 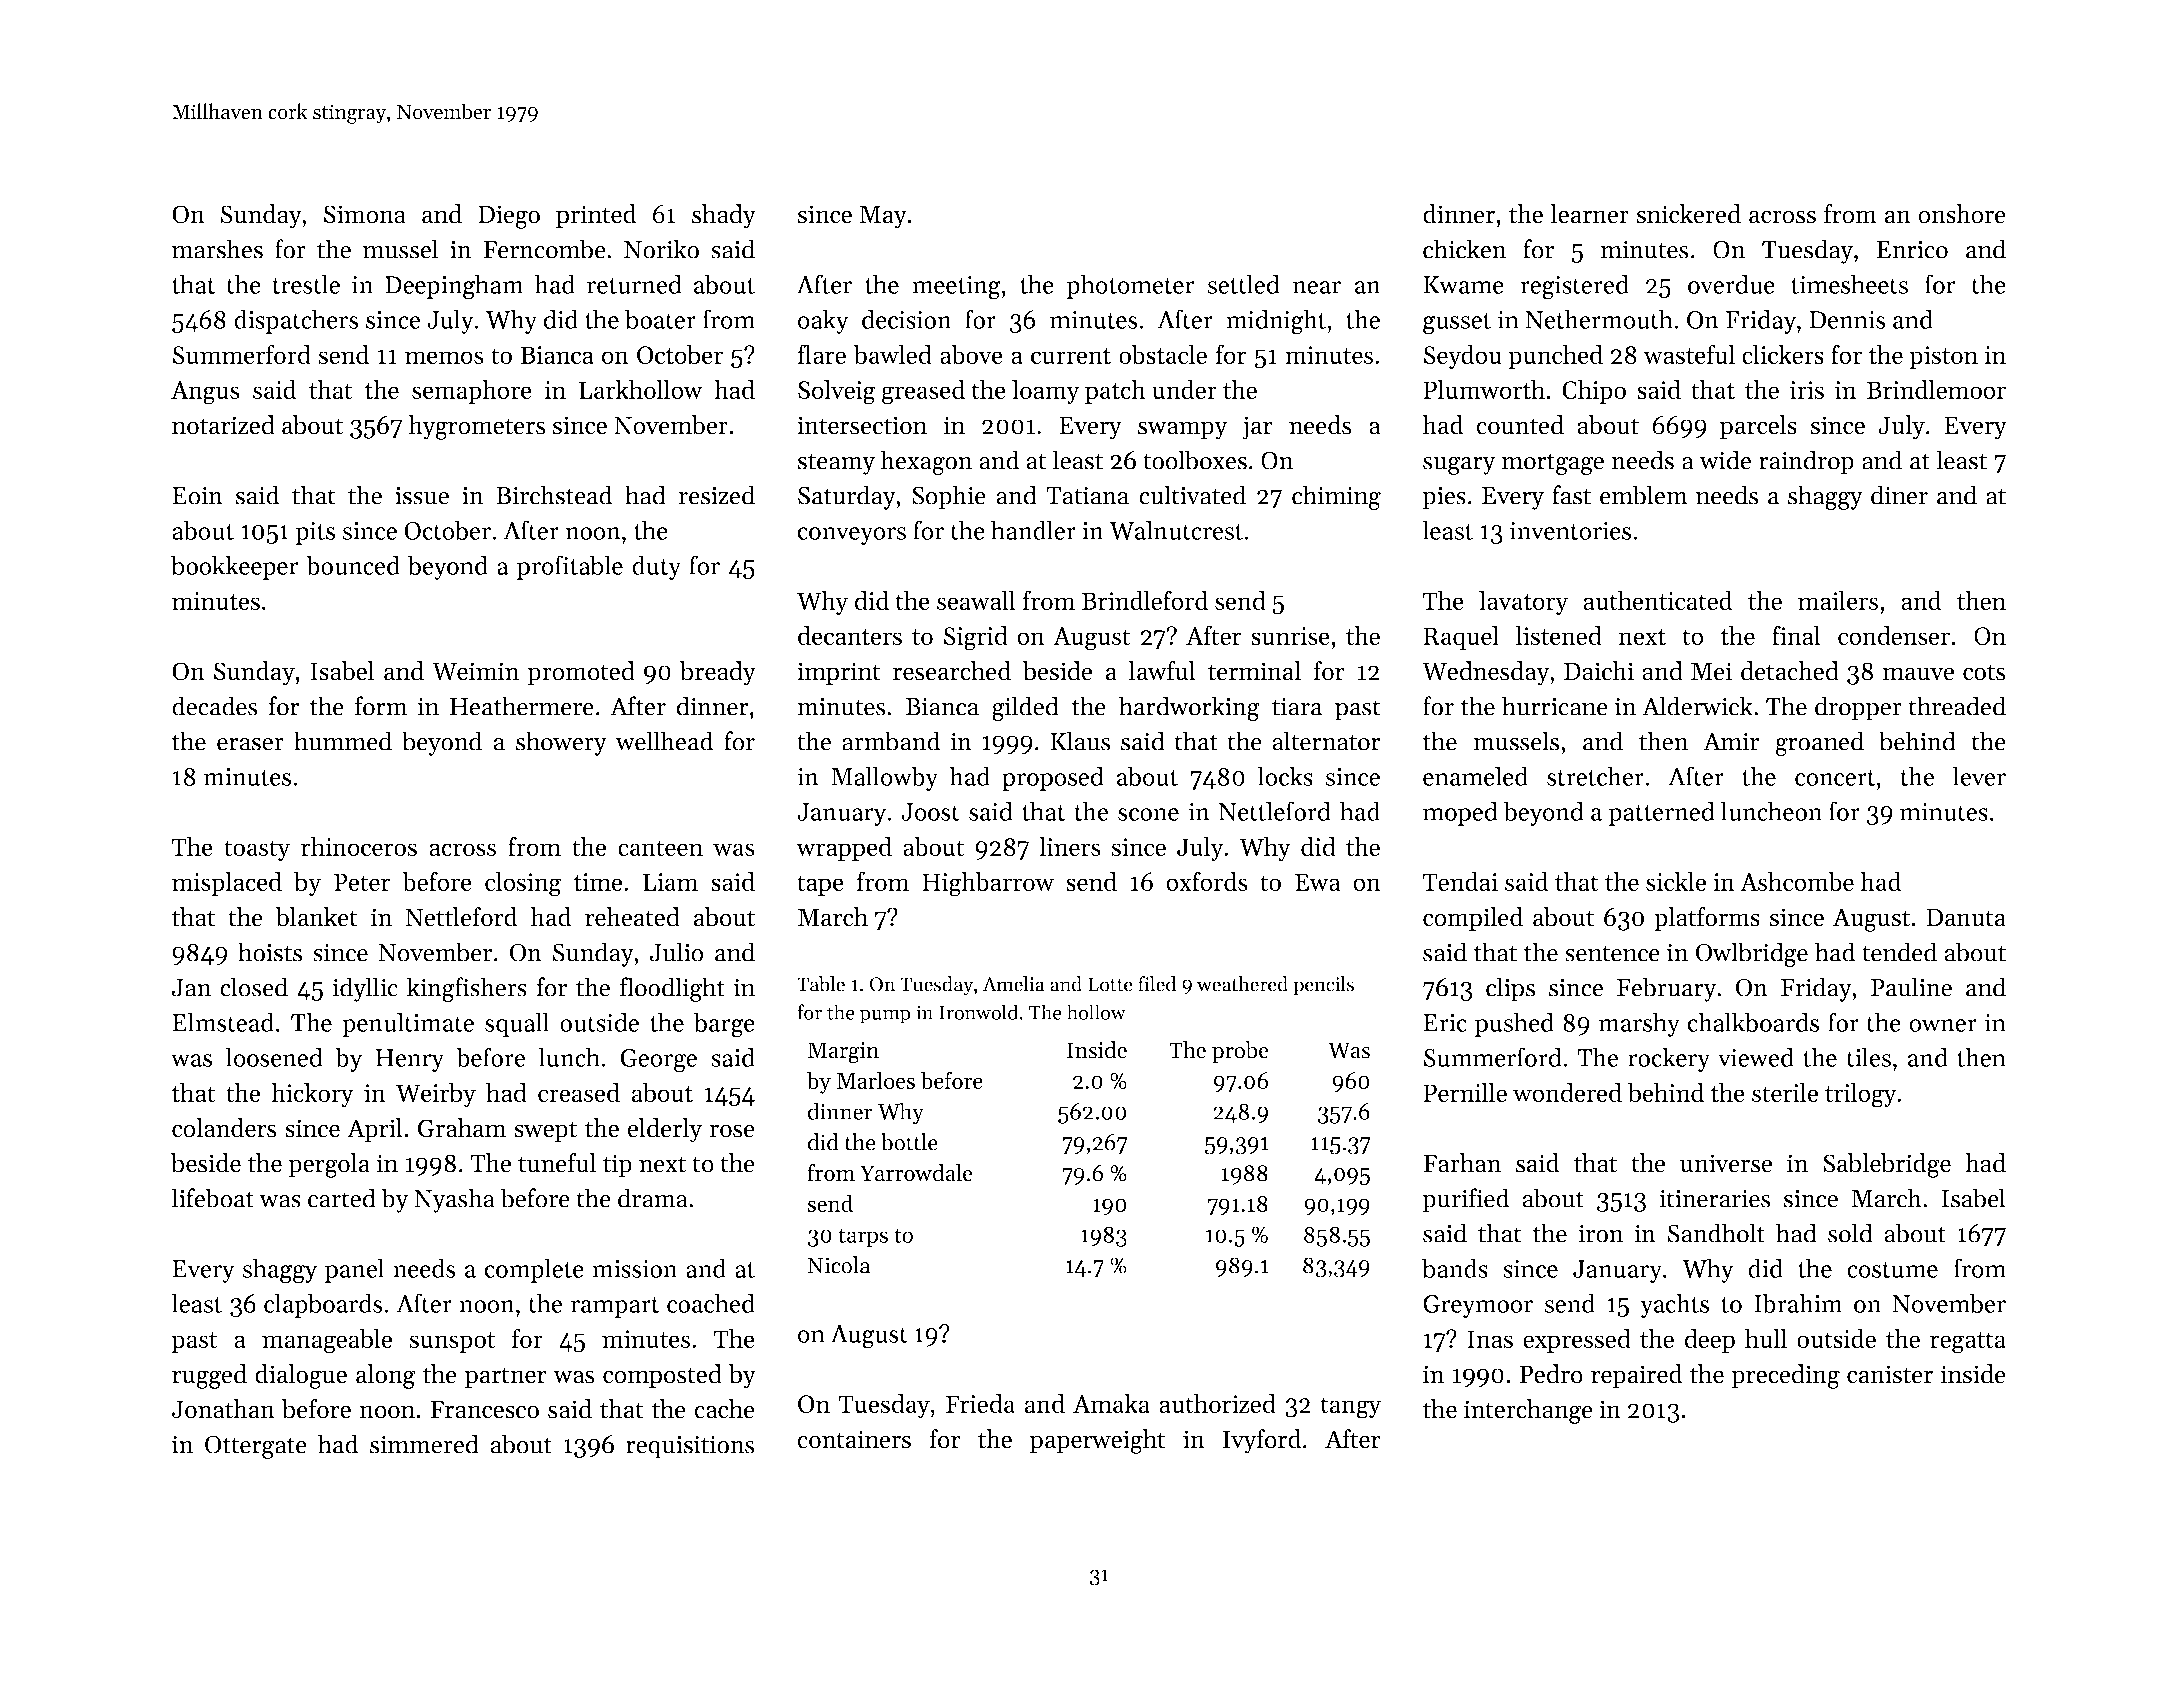 I want to click on printed, so click(x=596, y=216).
